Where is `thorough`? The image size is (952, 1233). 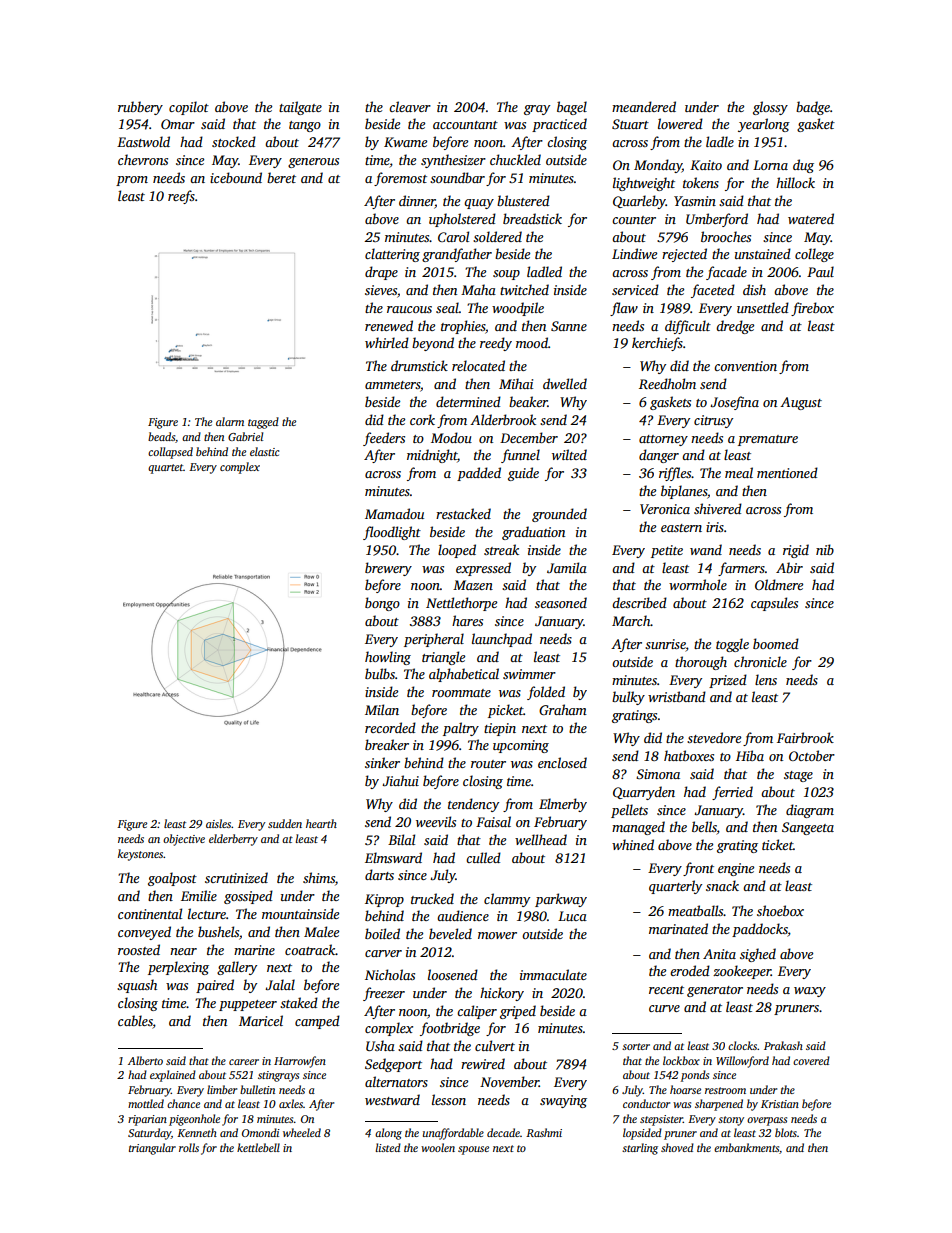
thorough is located at coordinates (701, 663).
